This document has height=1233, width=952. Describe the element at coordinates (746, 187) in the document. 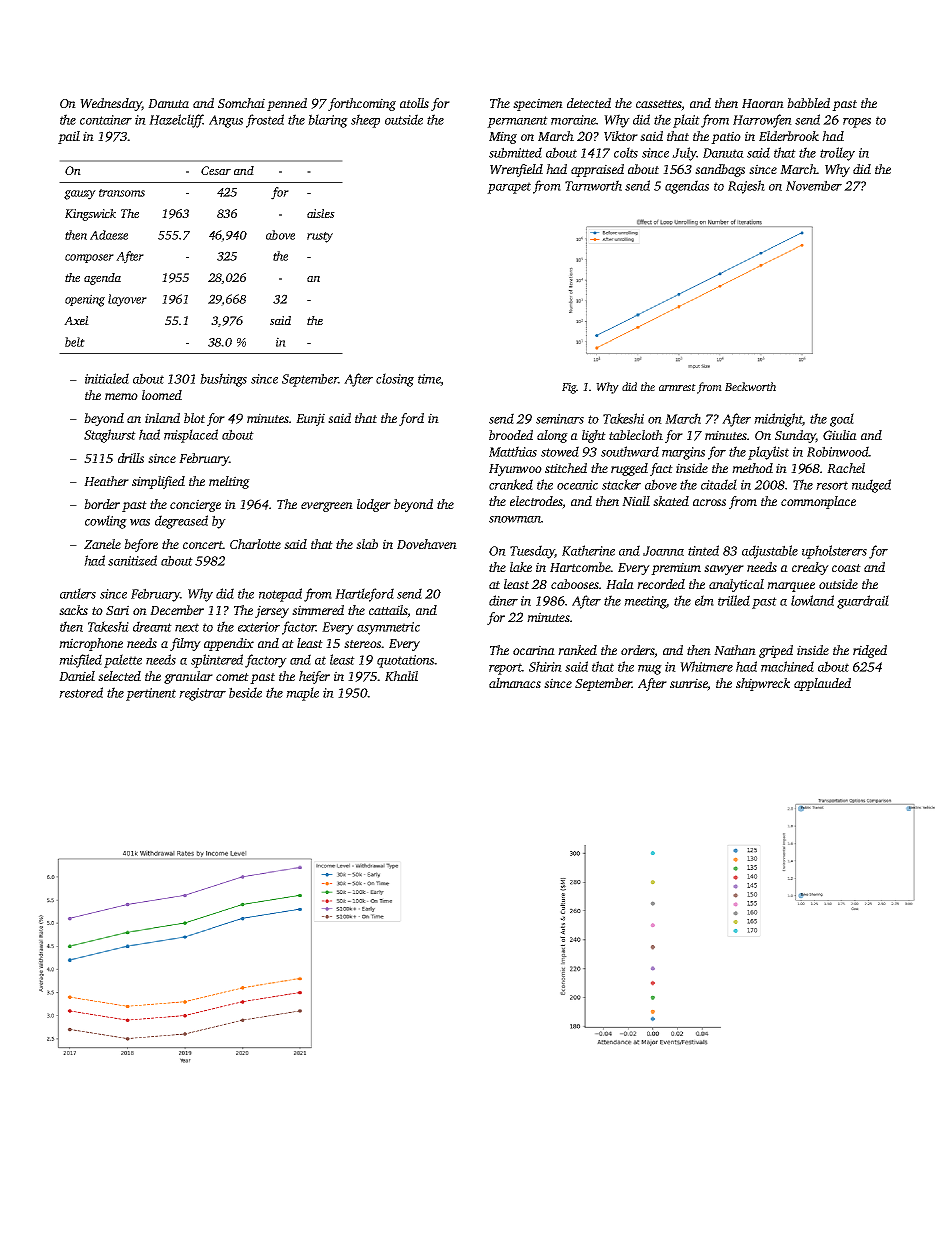

I see `Rajesh` at that location.
